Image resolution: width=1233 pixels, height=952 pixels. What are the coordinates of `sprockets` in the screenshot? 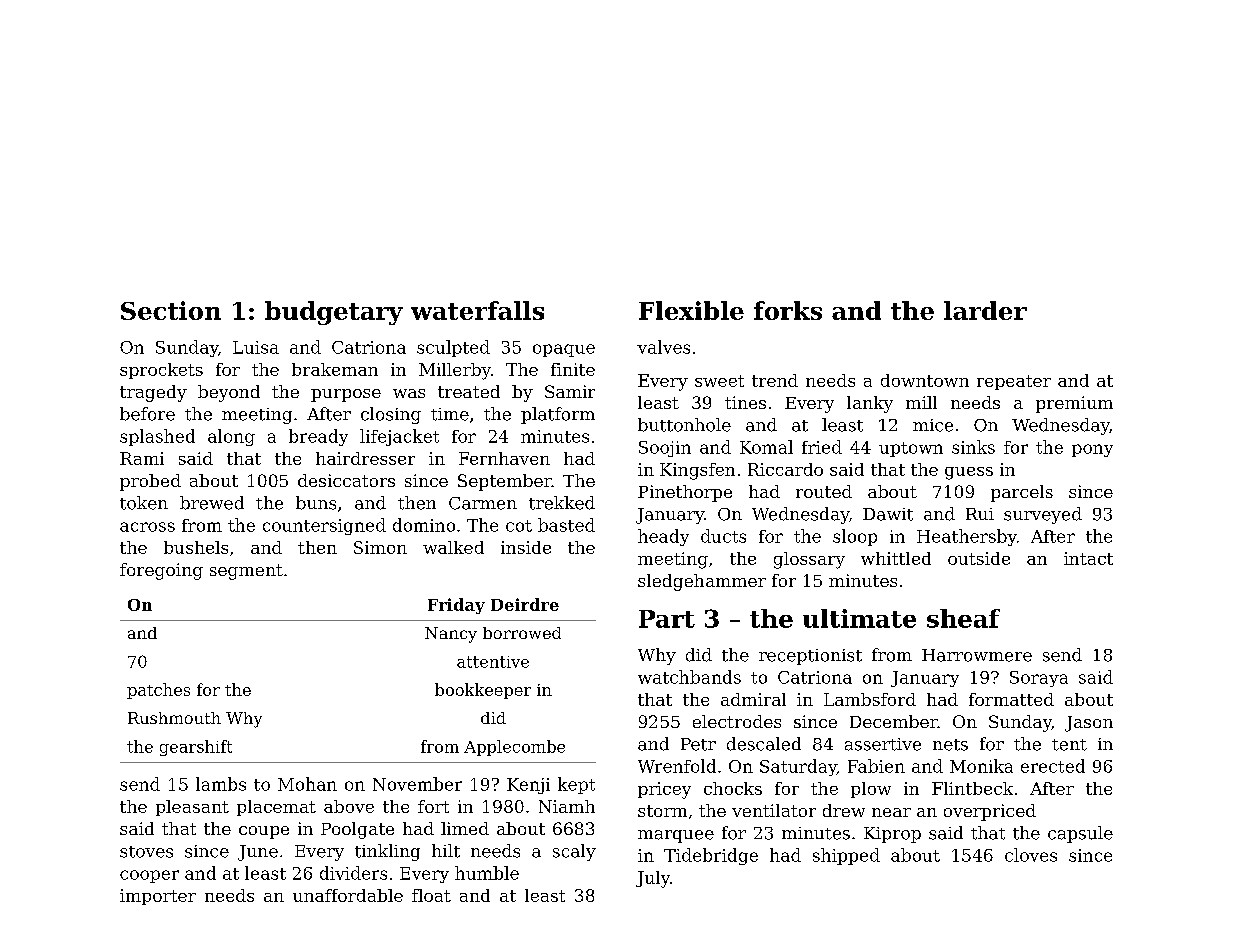 It's located at (161, 371).
